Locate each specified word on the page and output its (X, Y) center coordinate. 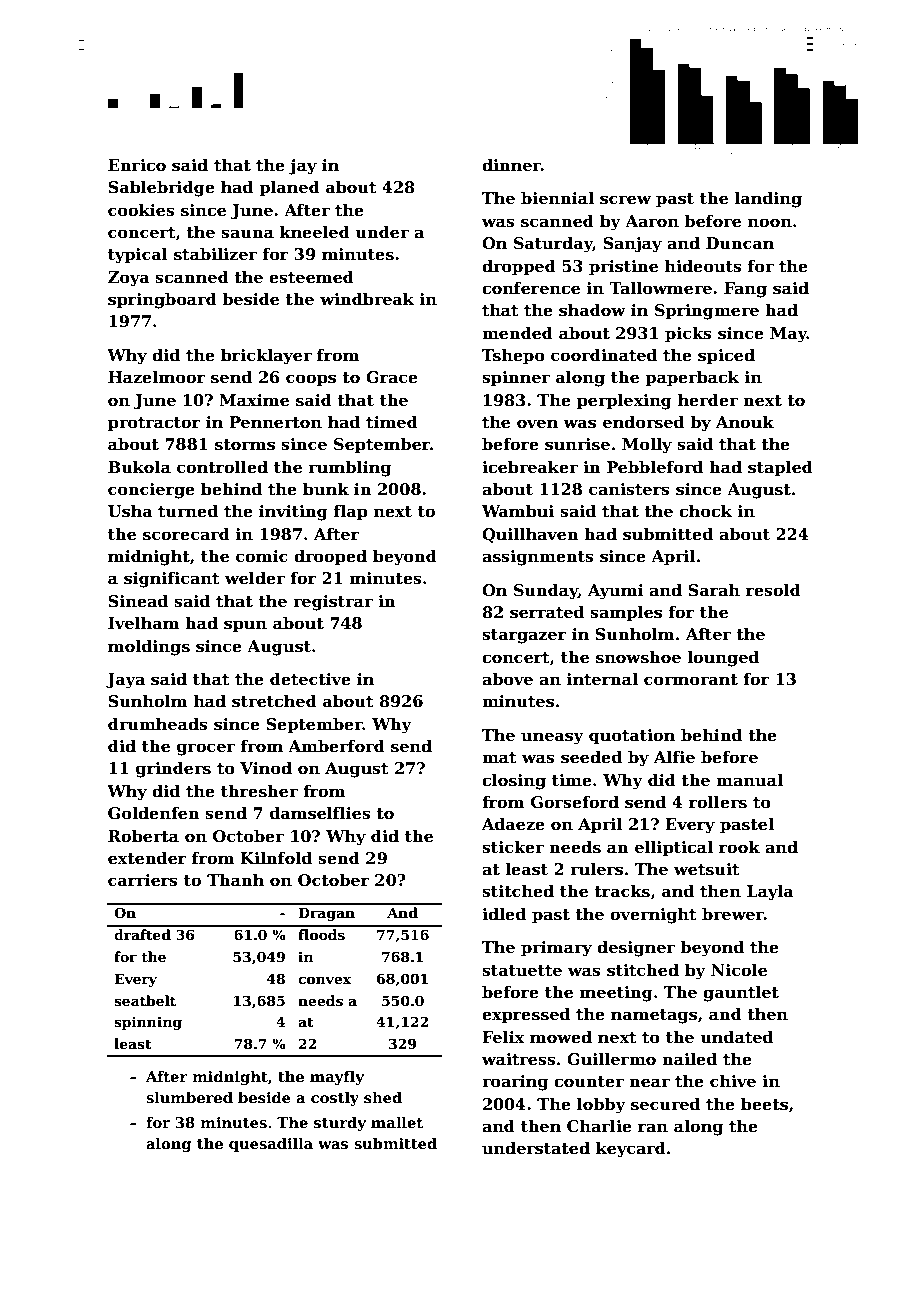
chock (705, 511)
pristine (623, 268)
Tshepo (513, 356)
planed (289, 188)
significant (172, 580)
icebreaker (530, 467)
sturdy (340, 1123)
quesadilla (271, 1144)
